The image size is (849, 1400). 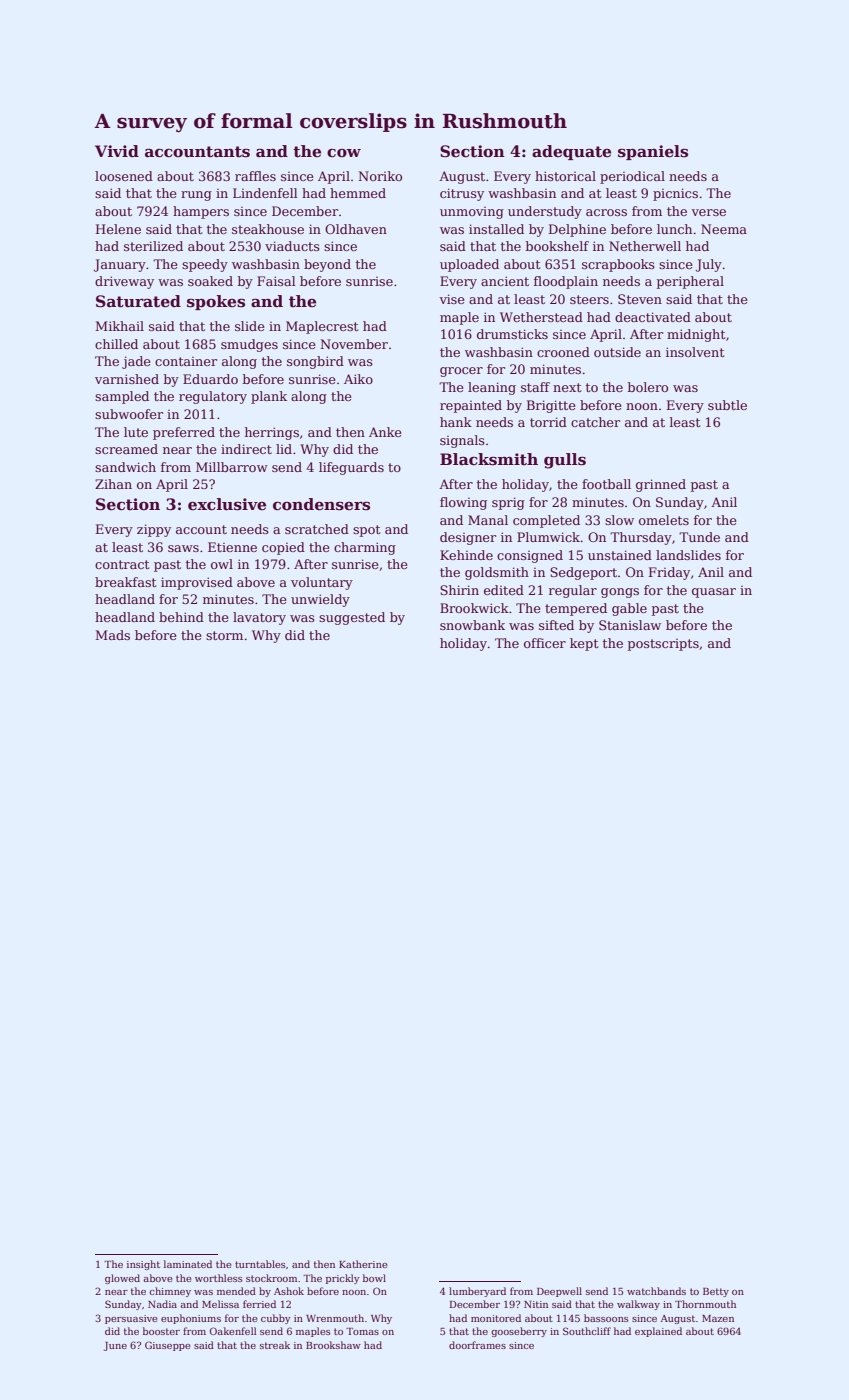 What do you see at coordinates (469, 265) in the document?
I see `uploaded` at bounding box center [469, 265].
